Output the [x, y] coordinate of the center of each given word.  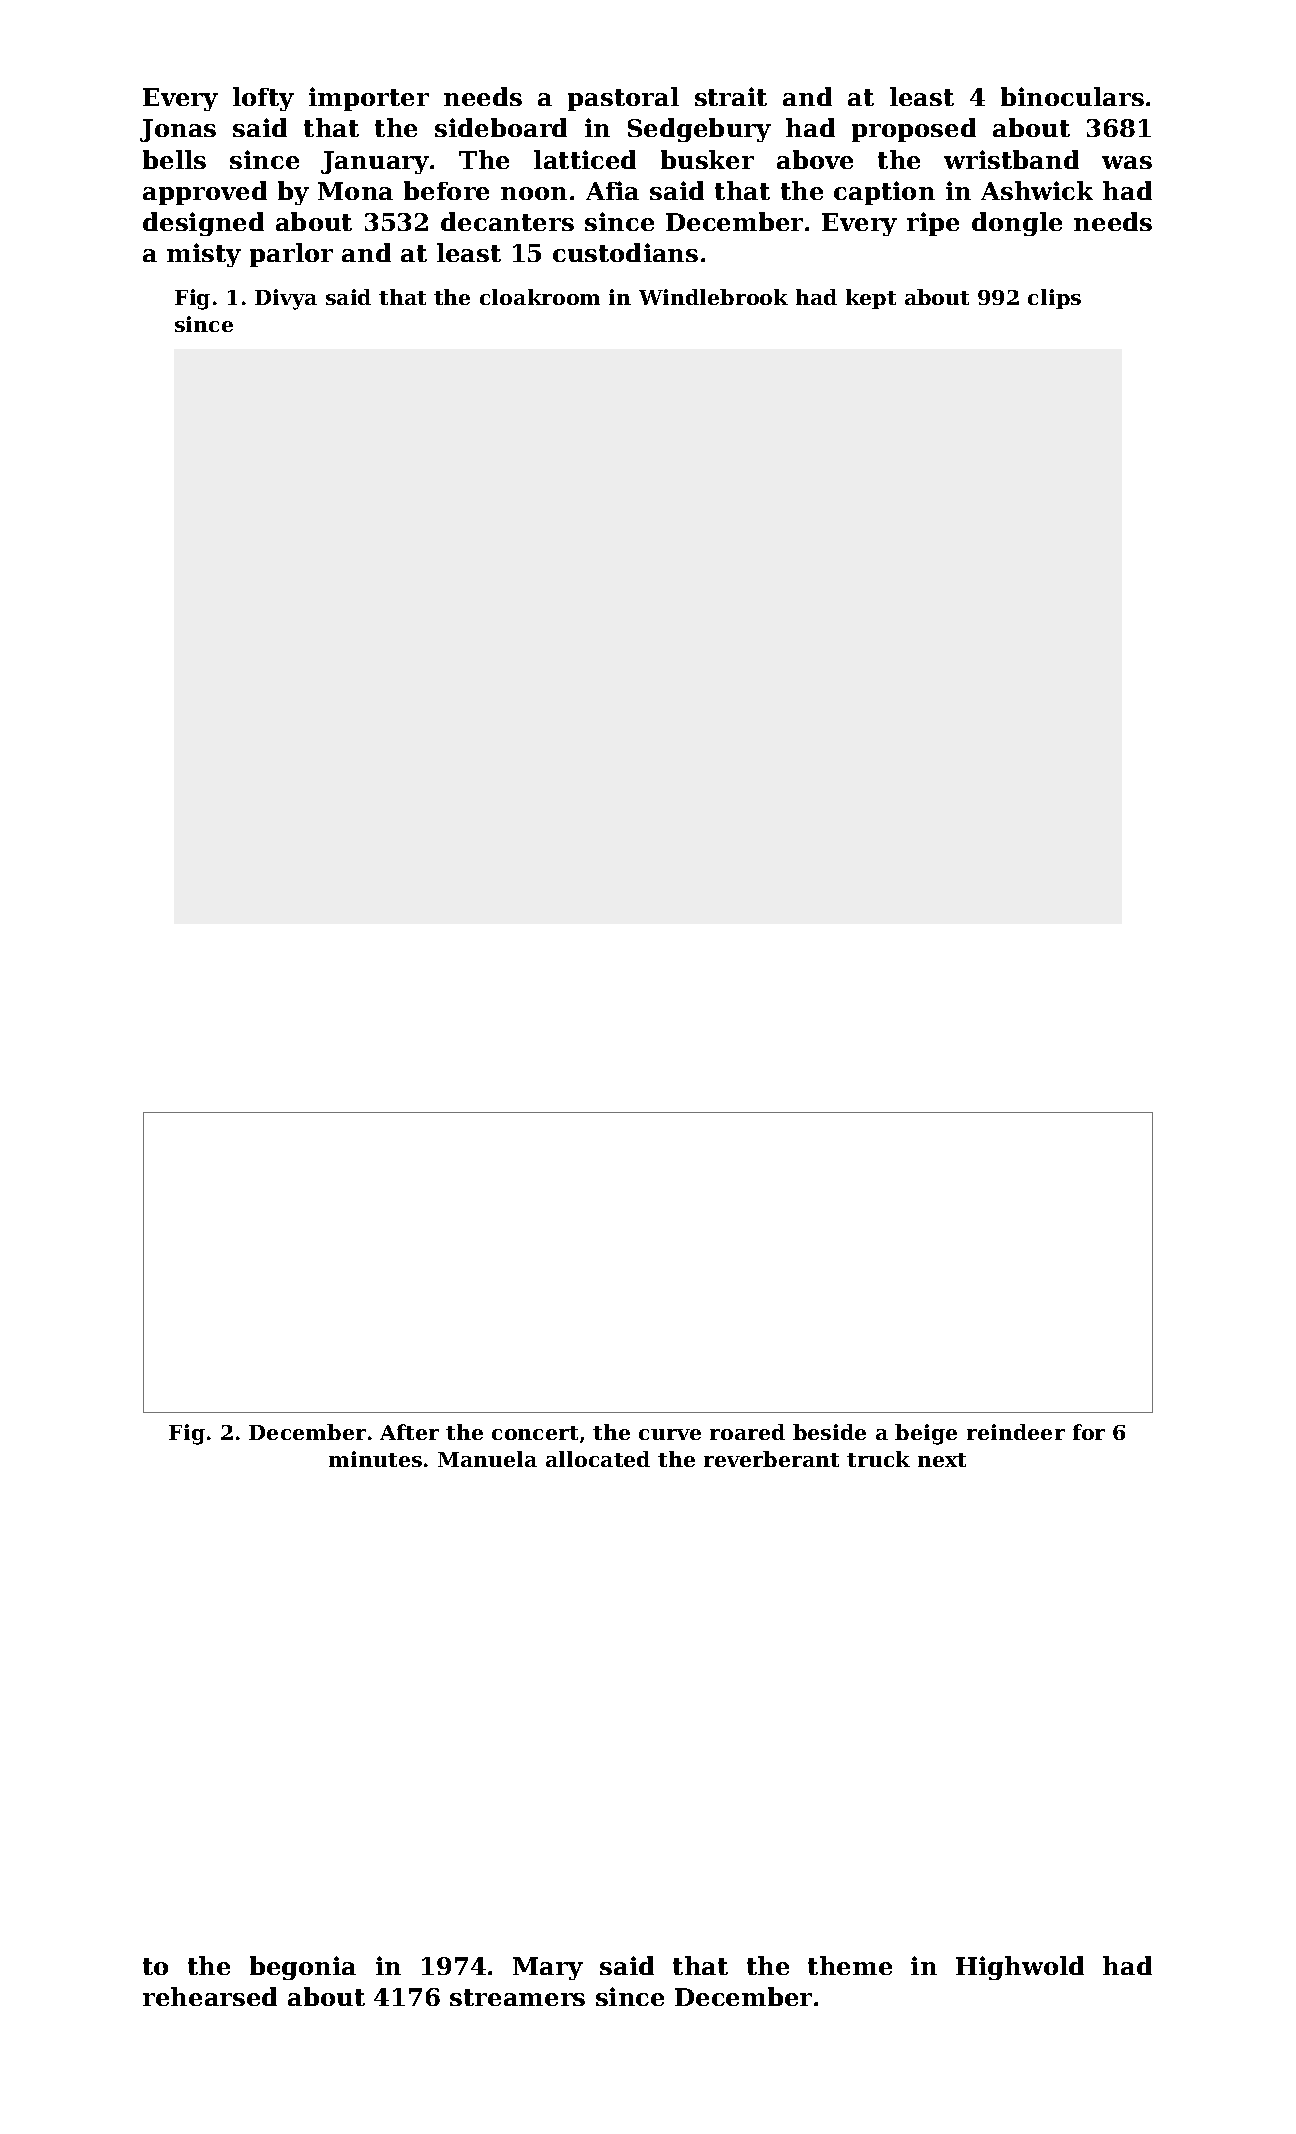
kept [871, 299]
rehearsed [210, 1996]
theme [850, 1965]
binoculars [1072, 96]
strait [731, 96]
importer [369, 99]
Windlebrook [713, 297]
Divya [286, 299]
